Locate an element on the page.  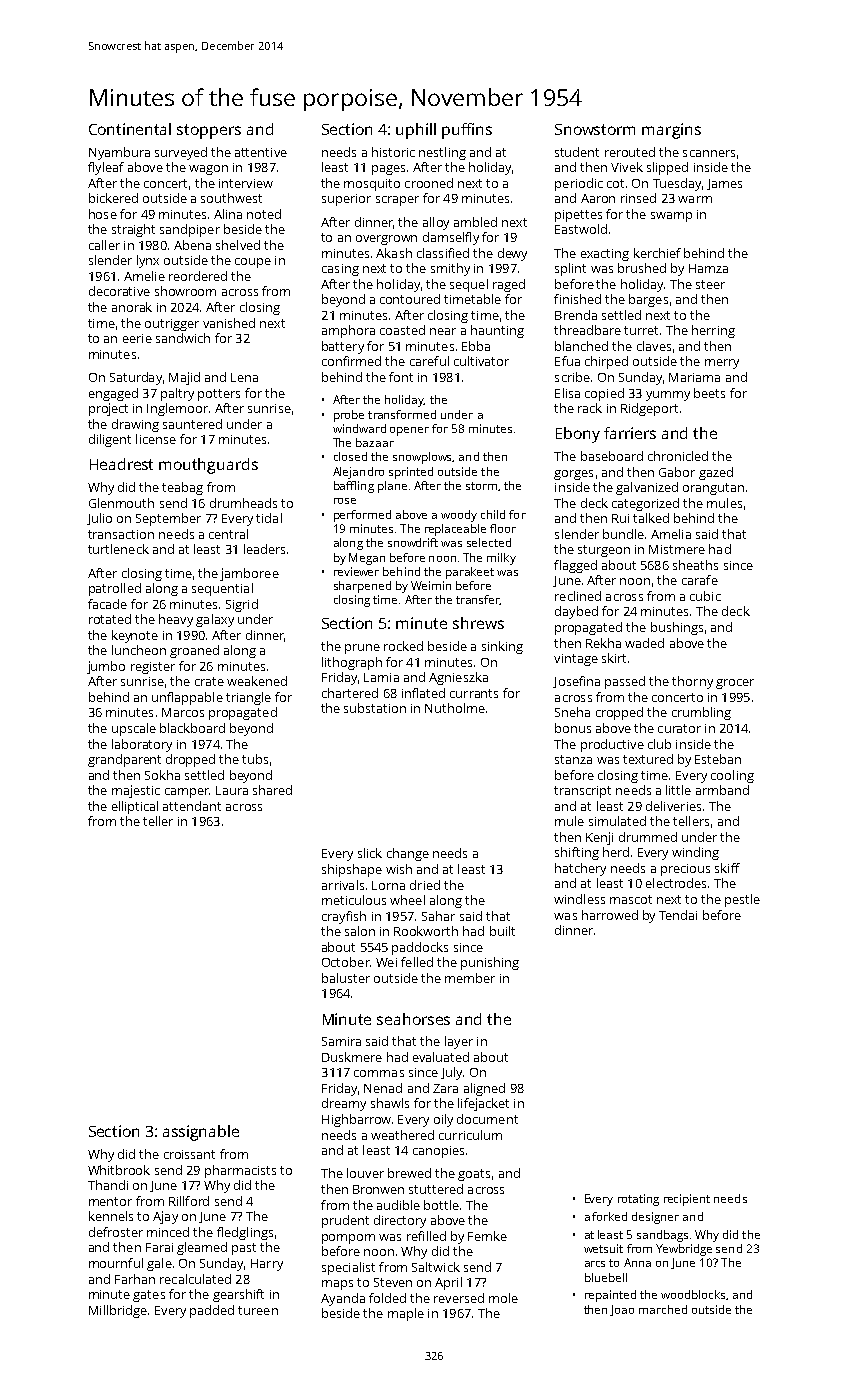
kennels is located at coordinates (111, 1216).
